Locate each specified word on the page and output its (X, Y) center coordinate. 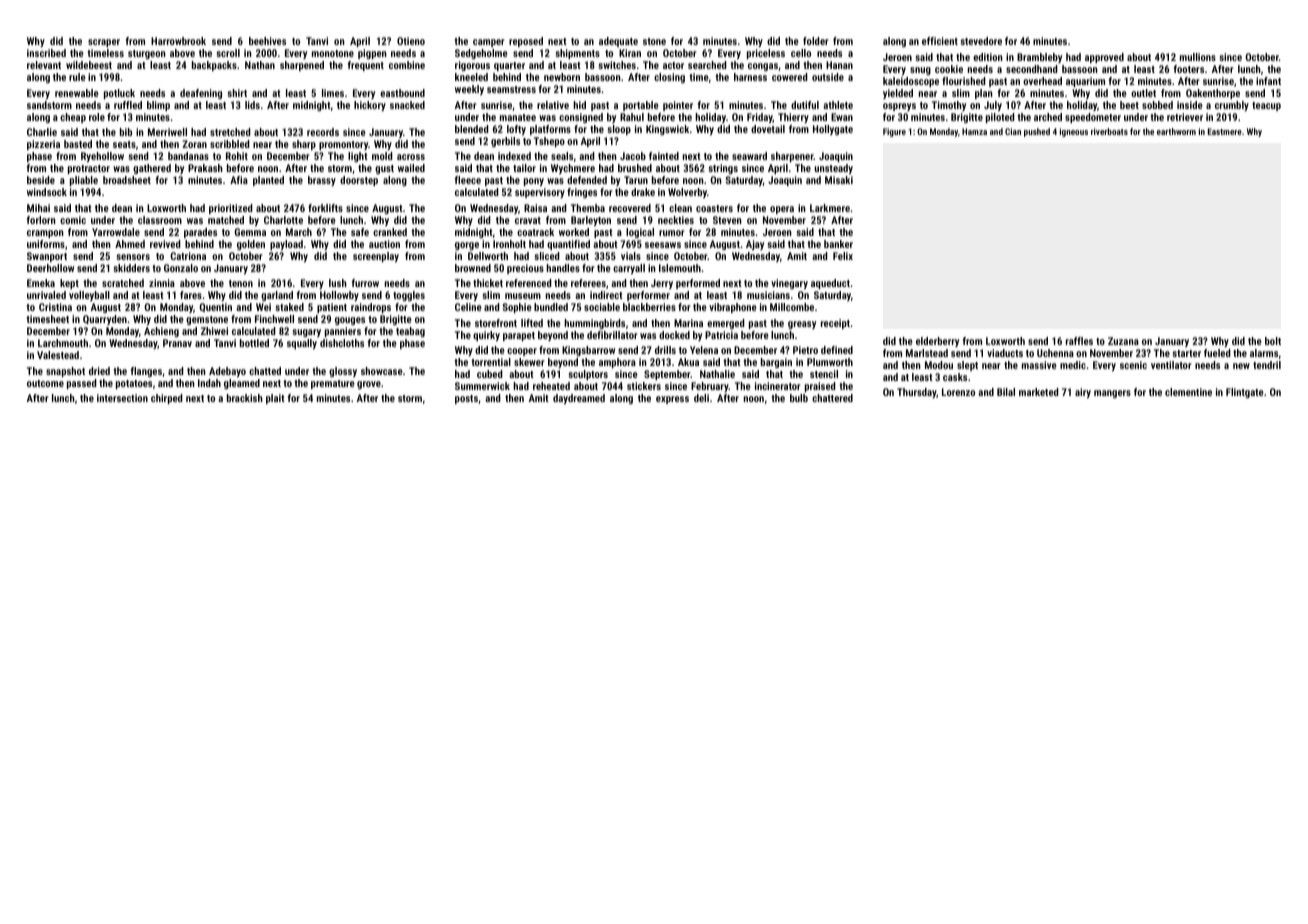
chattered (832, 398)
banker (838, 244)
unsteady (833, 169)
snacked (407, 105)
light (358, 157)
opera (782, 210)
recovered (630, 208)
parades (200, 233)
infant (1268, 81)
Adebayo (227, 372)
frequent (366, 66)
